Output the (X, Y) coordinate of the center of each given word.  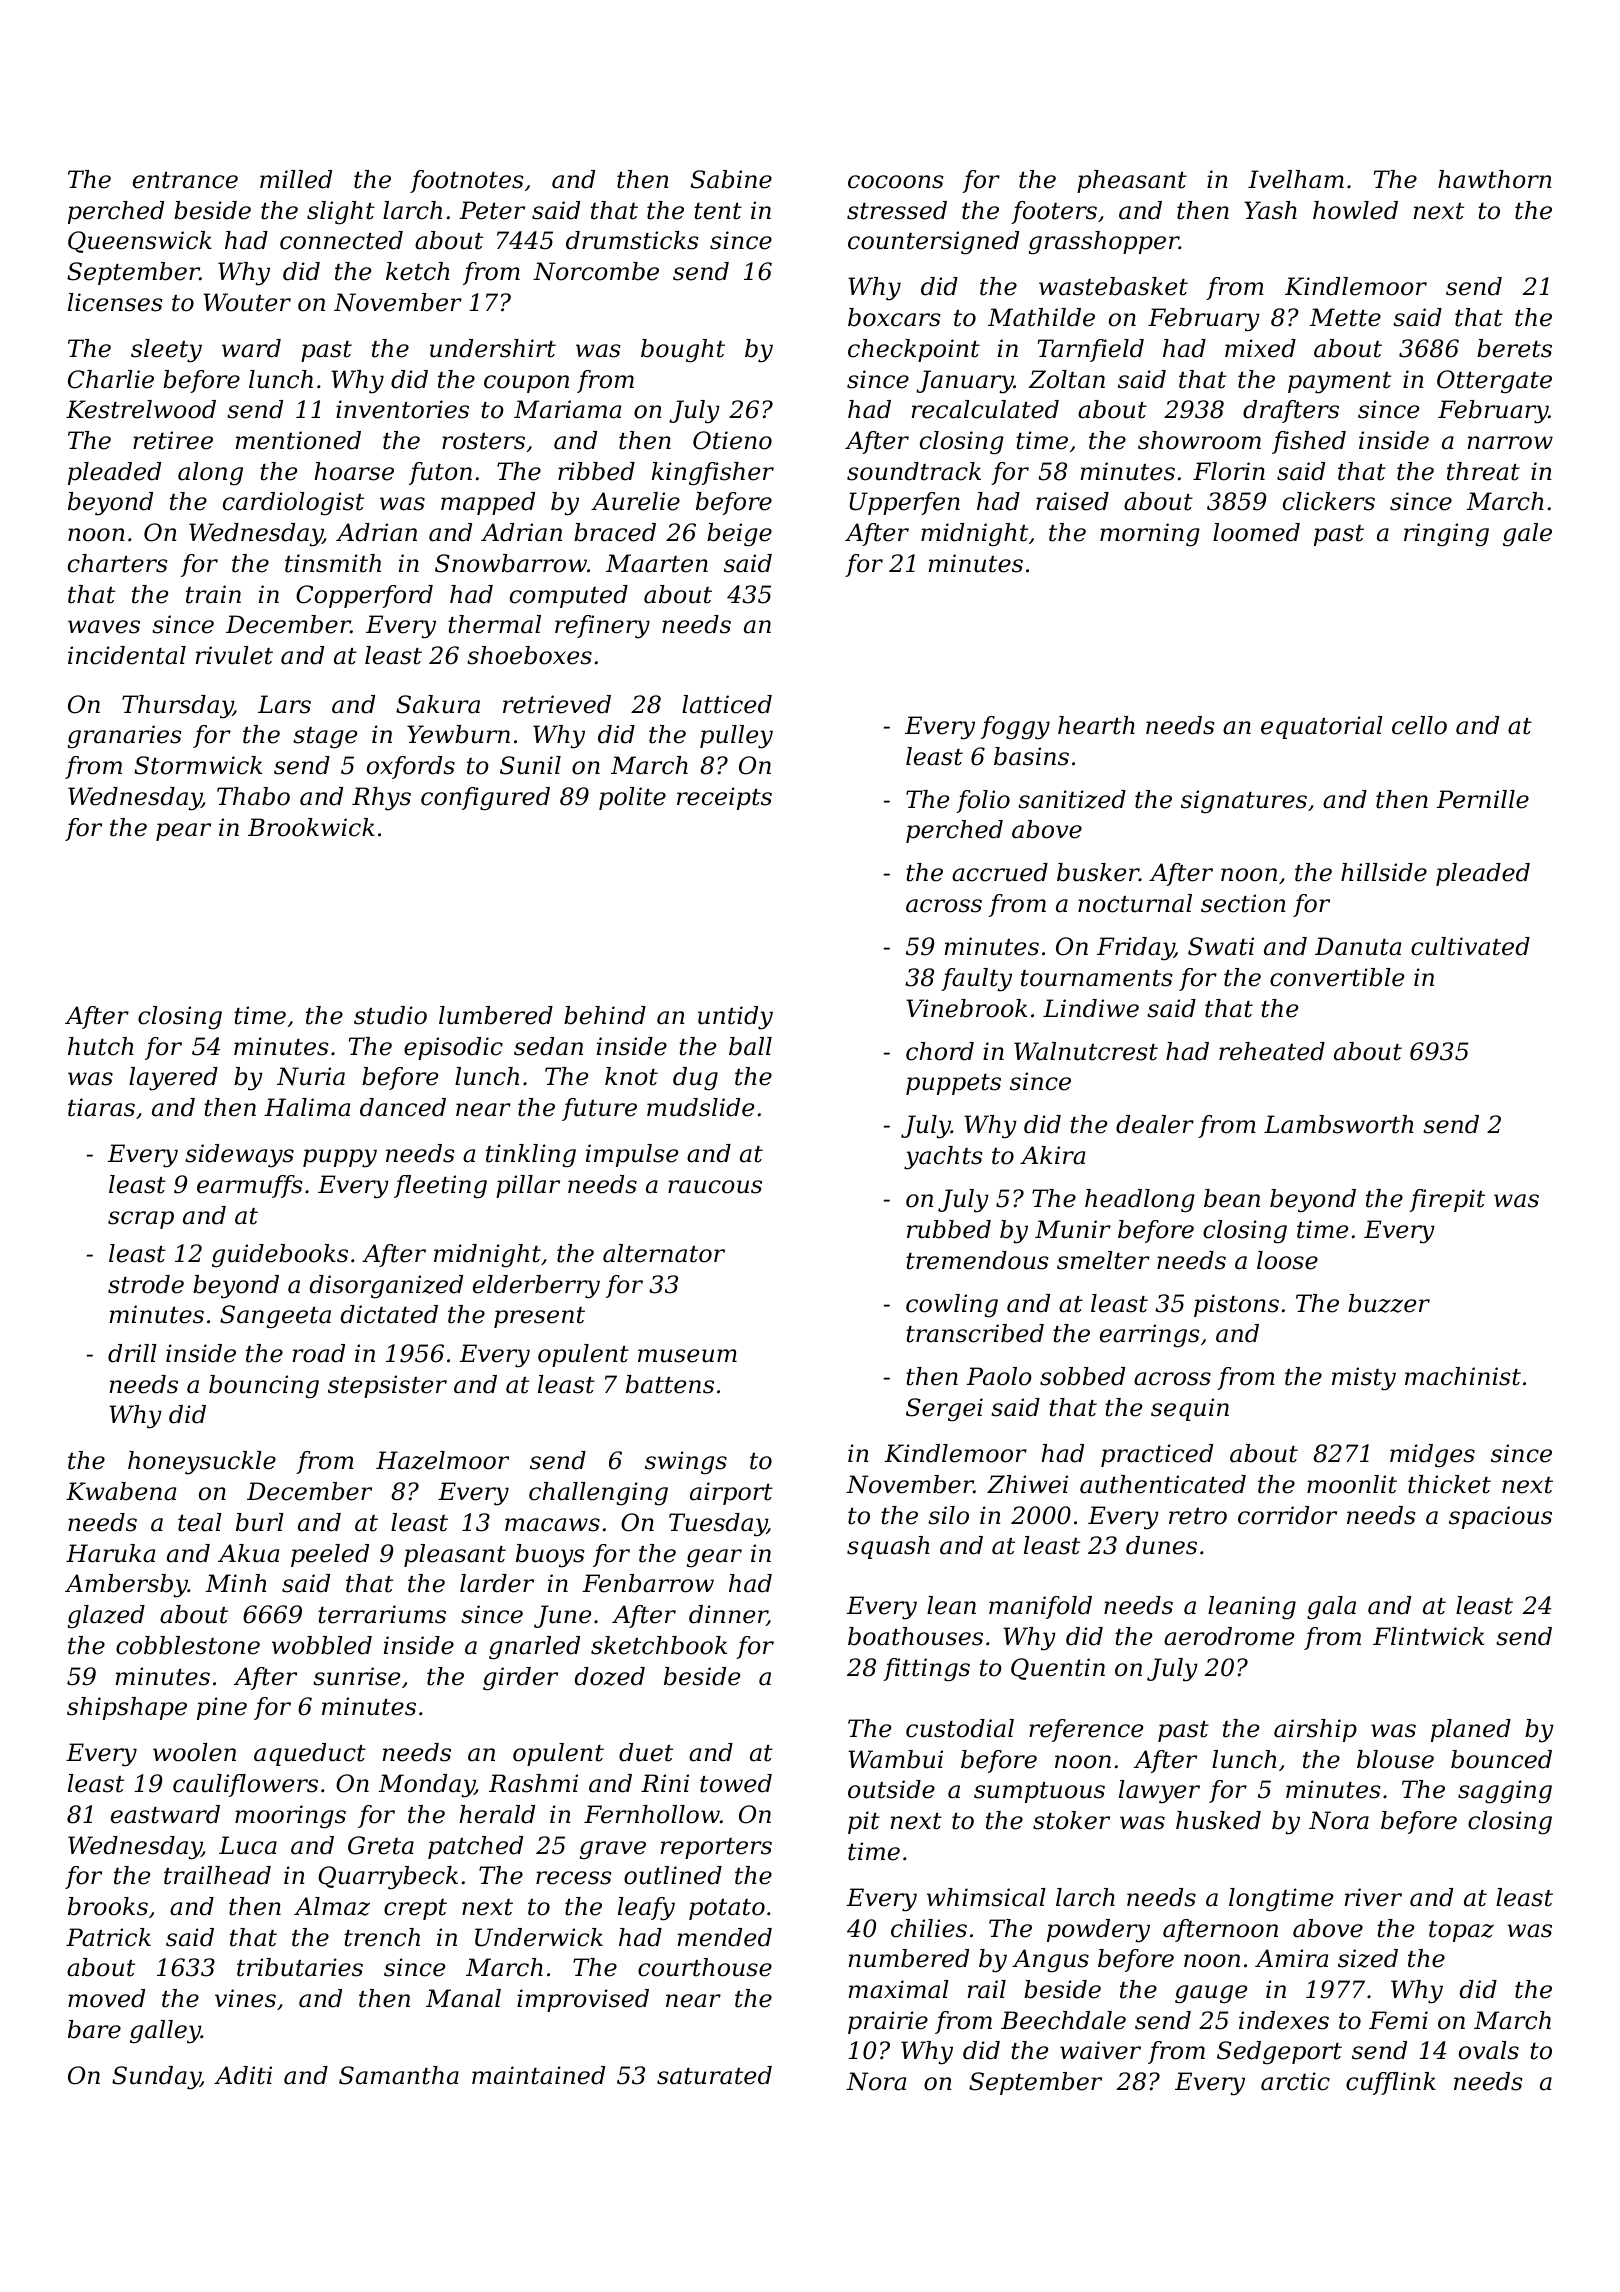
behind (605, 1015)
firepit (1447, 1200)
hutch (101, 1046)
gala (1331, 1608)
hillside (1384, 872)
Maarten (657, 563)
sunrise (356, 1676)
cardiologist (293, 503)
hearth (1096, 725)
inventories (402, 409)
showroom (1199, 440)
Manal (463, 1998)
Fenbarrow (648, 1583)
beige (739, 535)
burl (260, 1522)
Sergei (944, 1410)
